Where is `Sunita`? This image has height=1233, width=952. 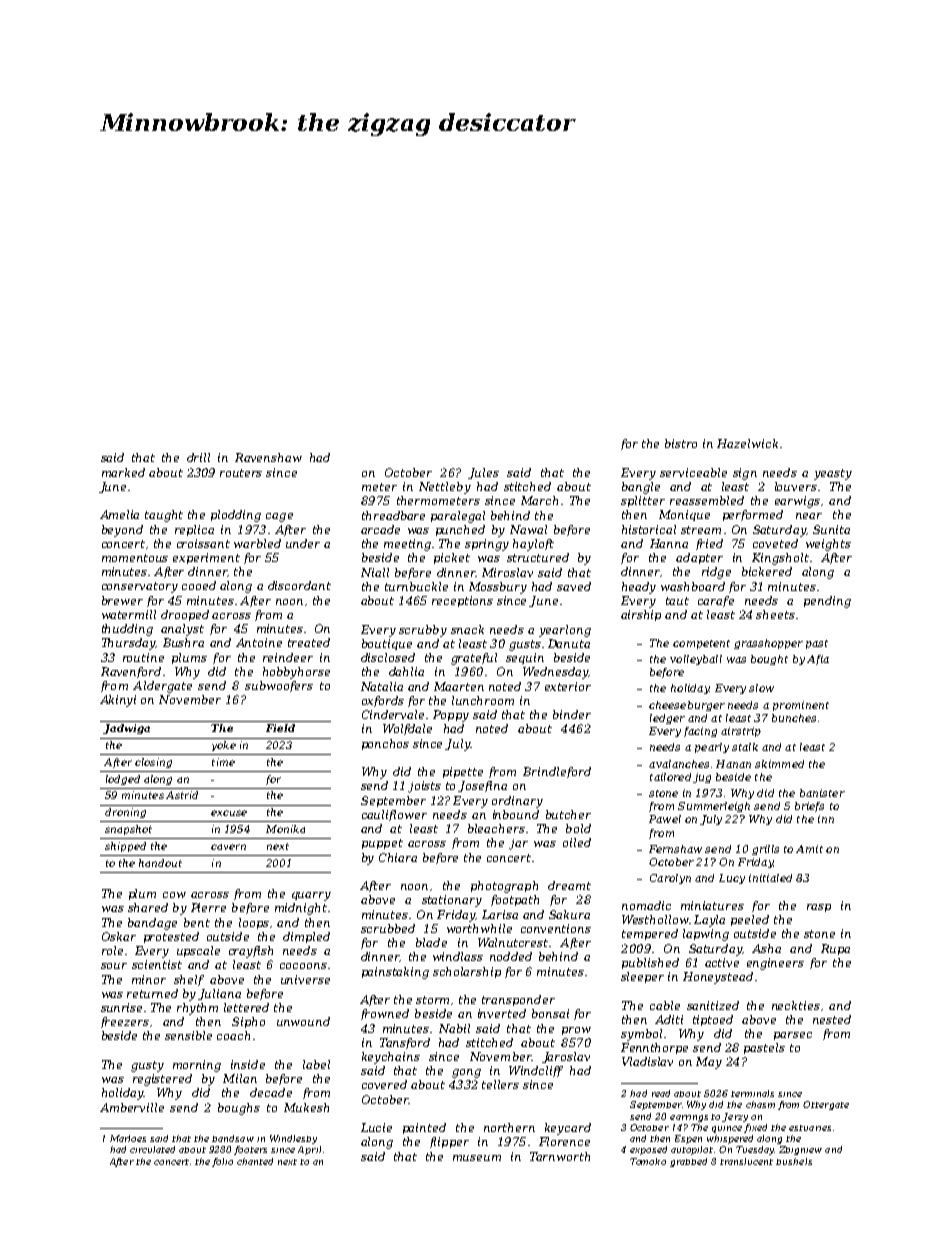
Sunita is located at coordinates (831, 529).
